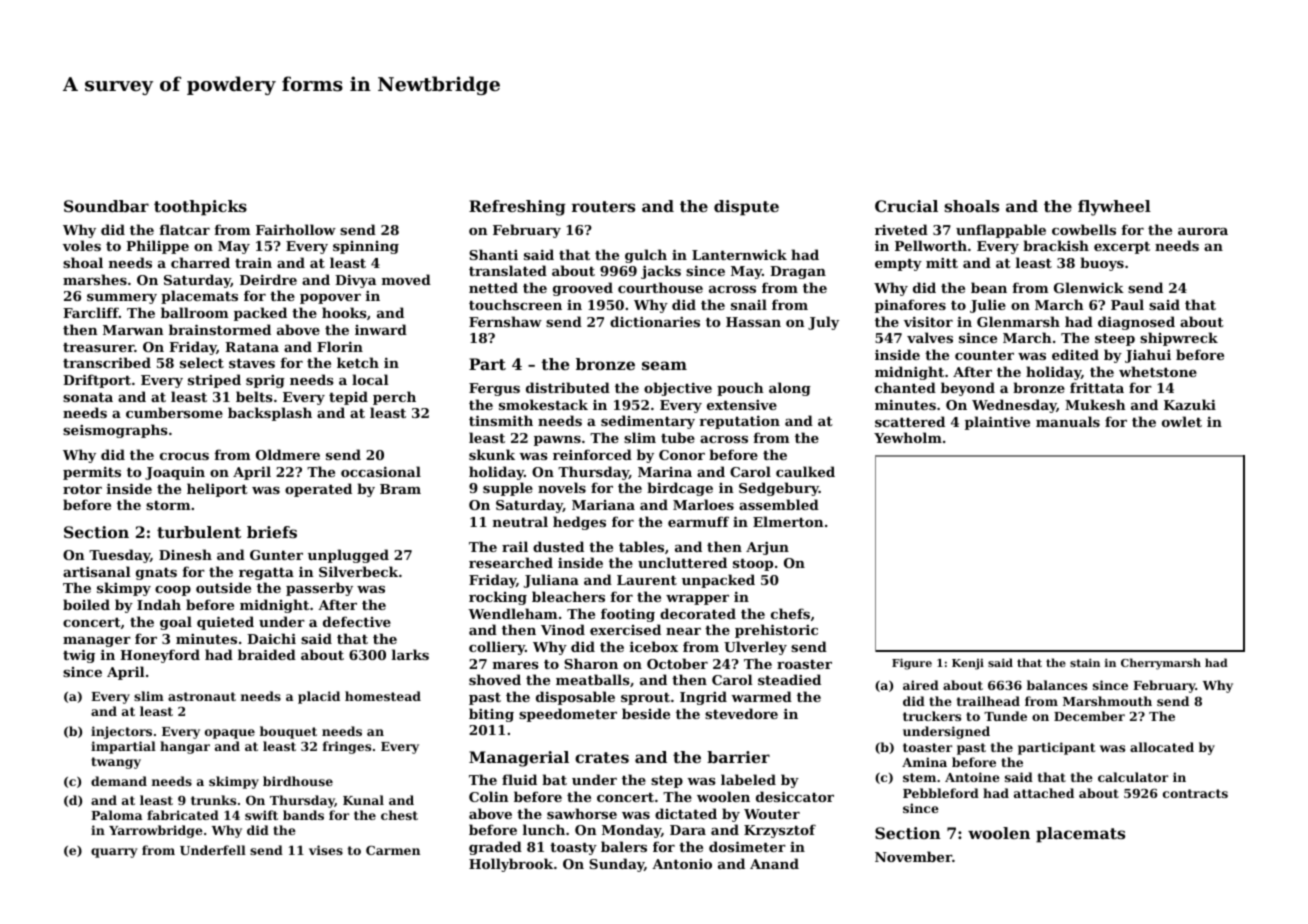  Describe the element at coordinates (746, 208) in the document. I see `dispute` at that location.
